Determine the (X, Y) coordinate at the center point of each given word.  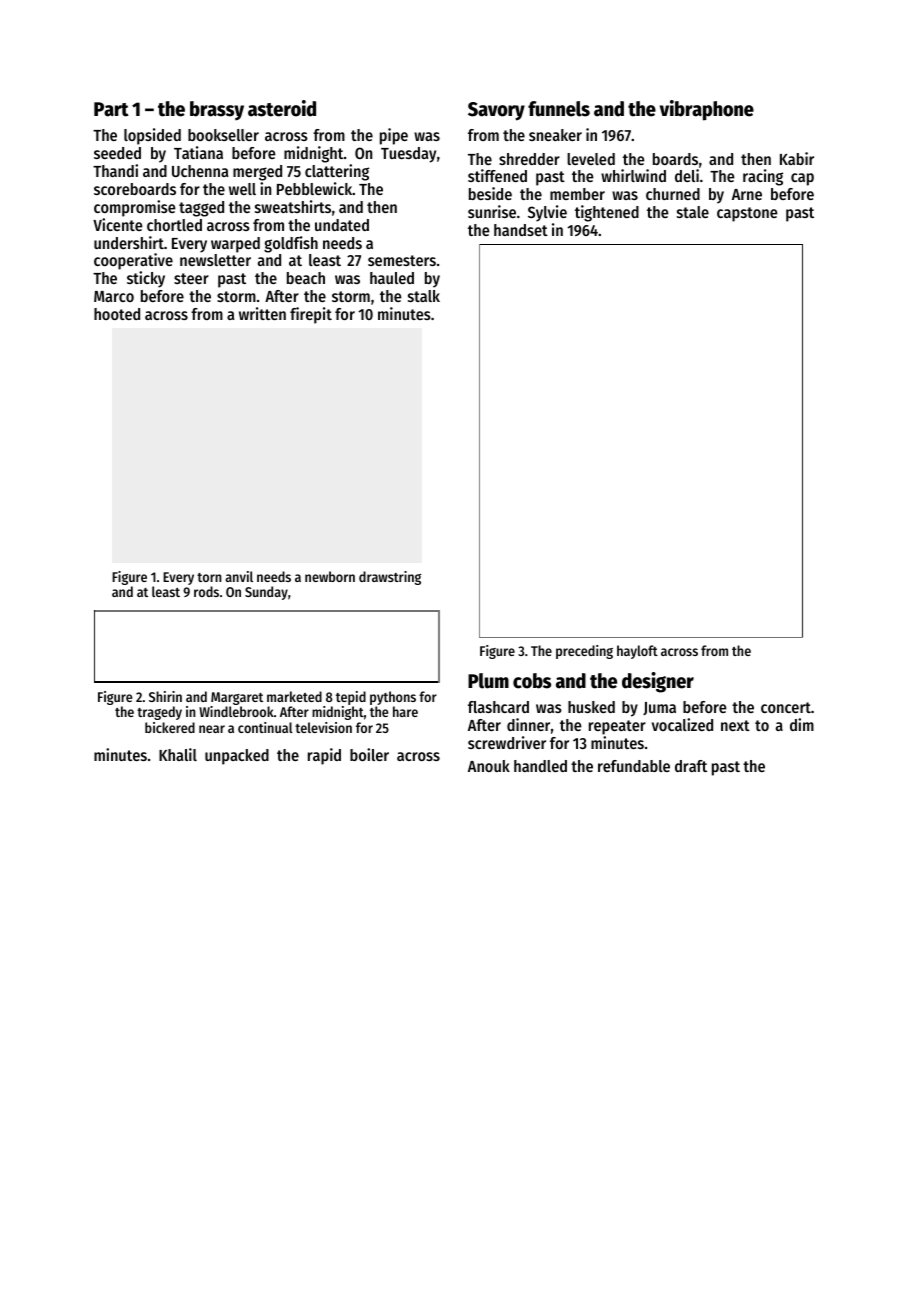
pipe (394, 136)
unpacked (237, 757)
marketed (294, 696)
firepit (311, 315)
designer (658, 682)
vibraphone (707, 110)
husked (591, 707)
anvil (239, 576)
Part (111, 109)
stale (693, 212)
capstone (747, 214)
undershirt (129, 242)
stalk (424, 296)
